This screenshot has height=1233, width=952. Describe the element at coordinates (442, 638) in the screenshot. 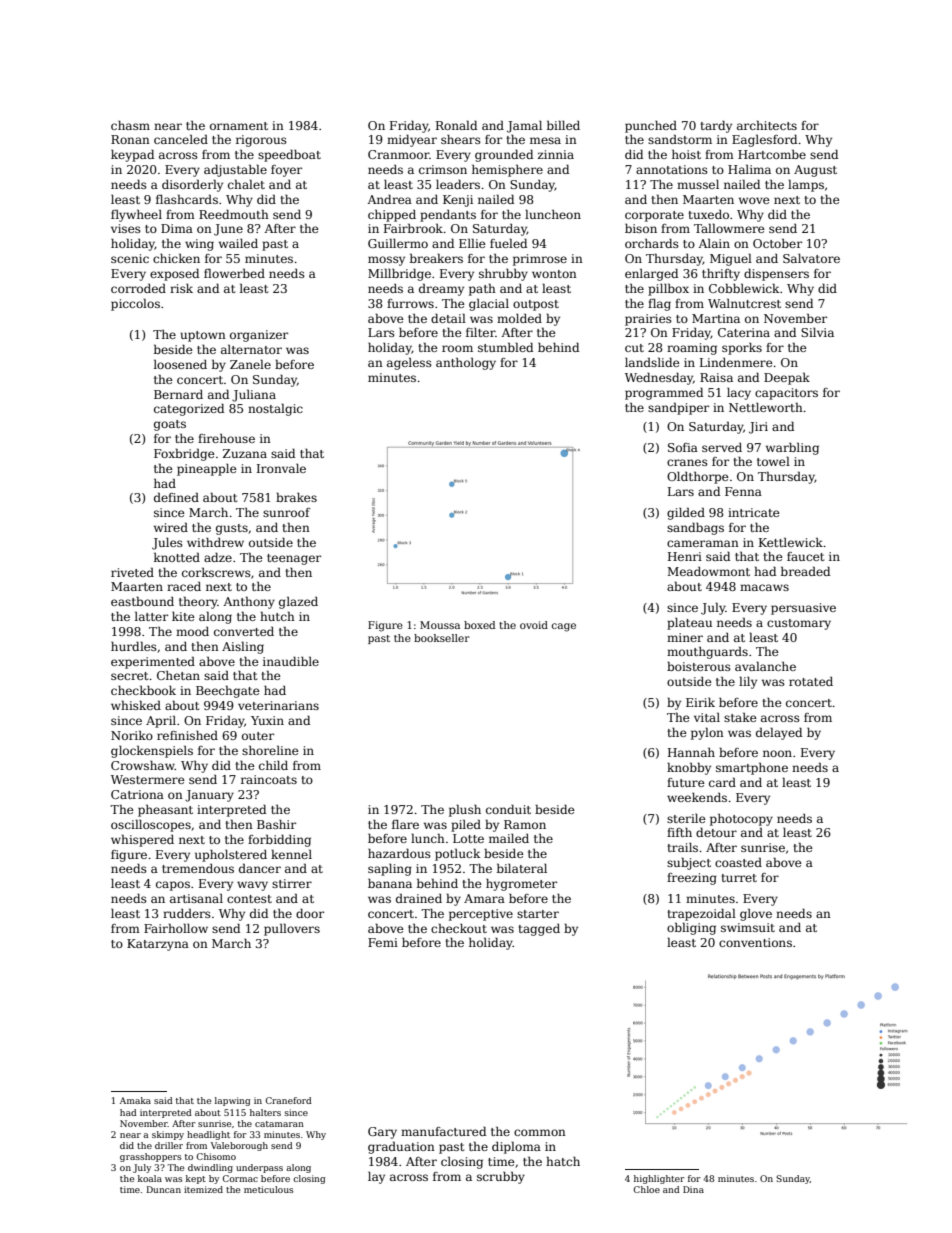

I see `bookseller` at that location.
